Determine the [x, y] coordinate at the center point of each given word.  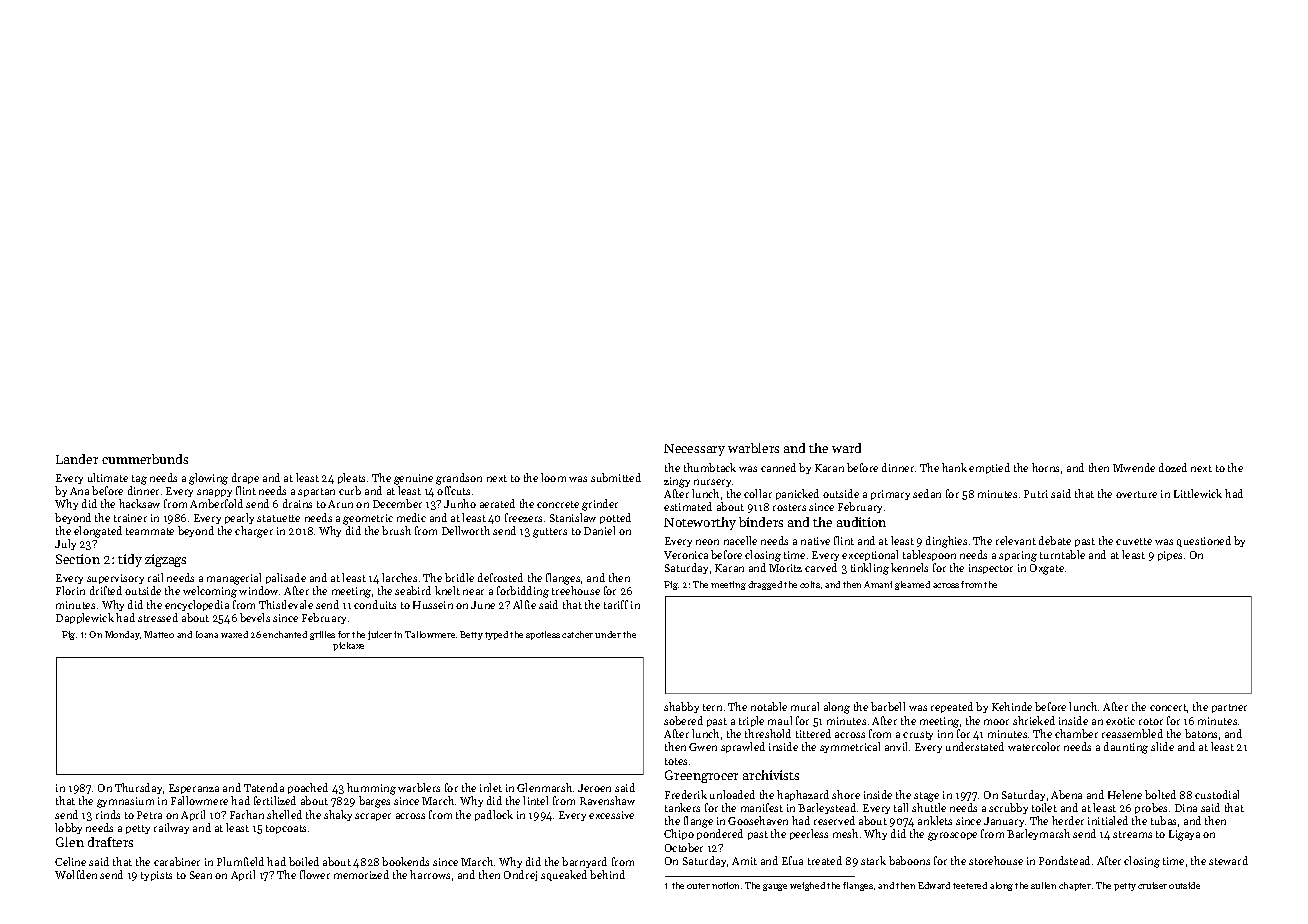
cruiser [1152, 885]
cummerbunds [145, 459]
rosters [789, 507]
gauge [775, 887]
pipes [1170, 556]
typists [156, 876]
